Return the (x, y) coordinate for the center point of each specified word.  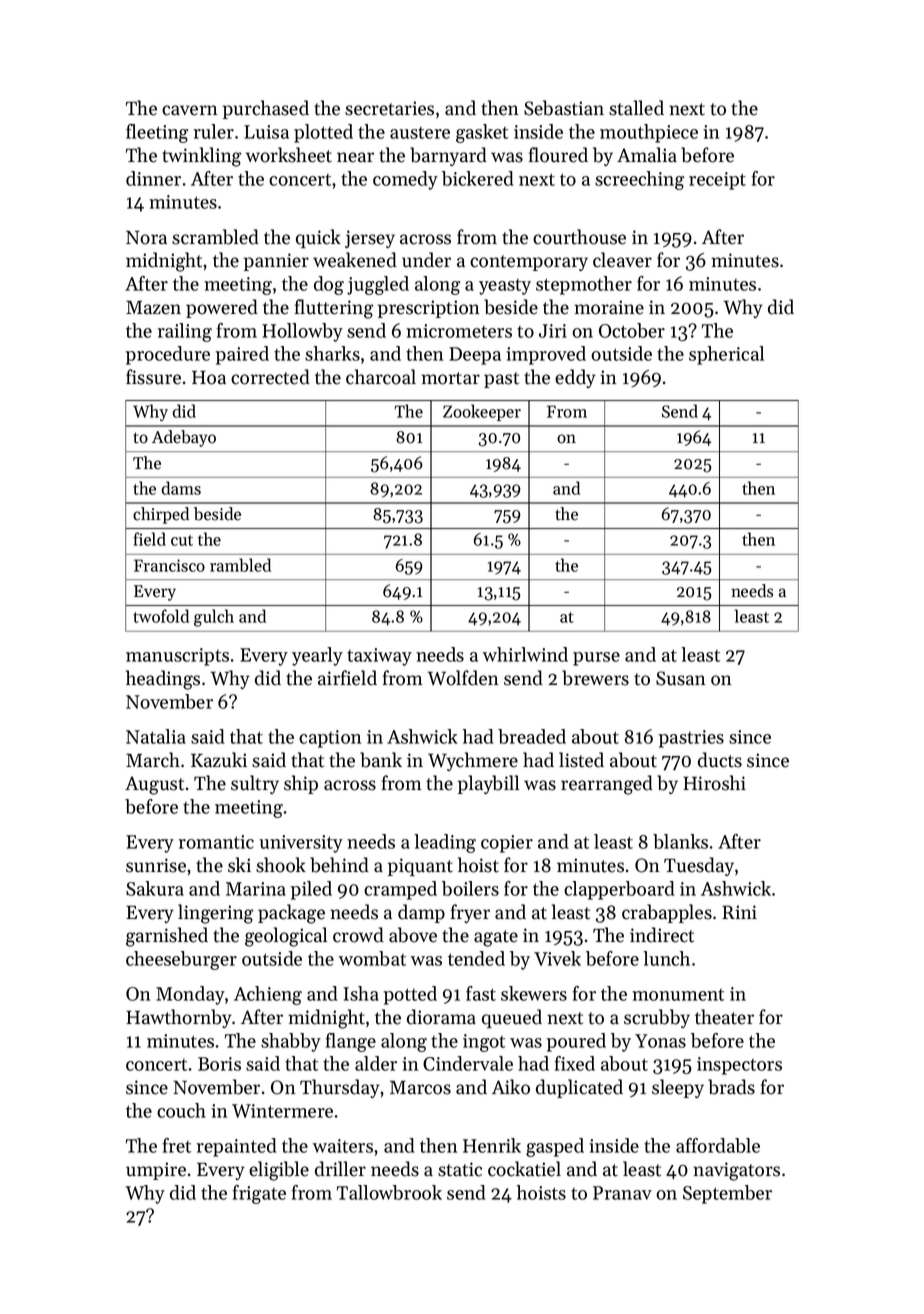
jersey (370, 239)
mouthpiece (649, 133)
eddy (575, 378)
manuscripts (177, 657)
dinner (153, 178)
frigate (259, 1194)
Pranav (622, 1193)
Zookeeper (482, 412)
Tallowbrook (389, 1192)
